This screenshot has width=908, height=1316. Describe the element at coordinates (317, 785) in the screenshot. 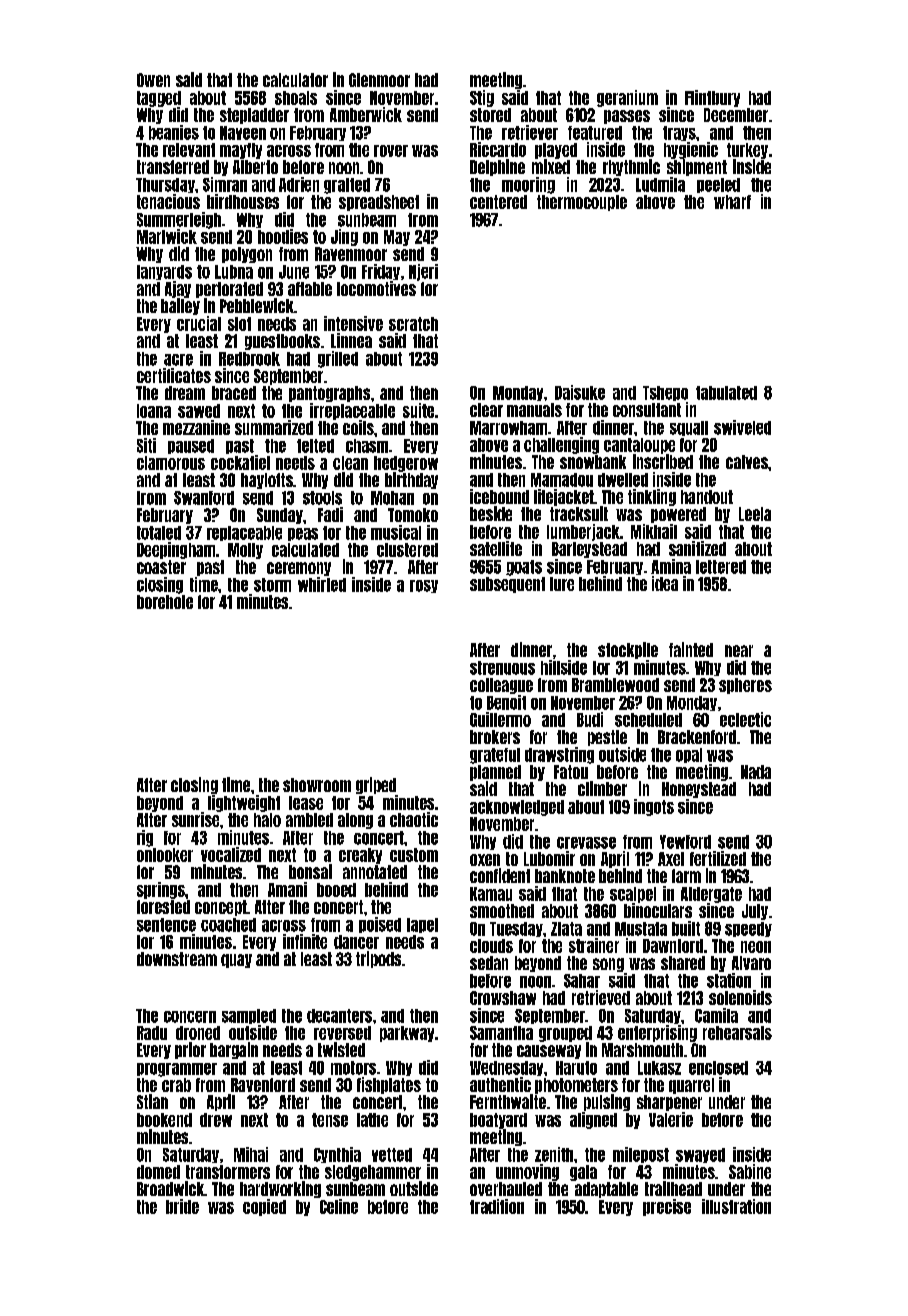

I see `showroom` at that location.
